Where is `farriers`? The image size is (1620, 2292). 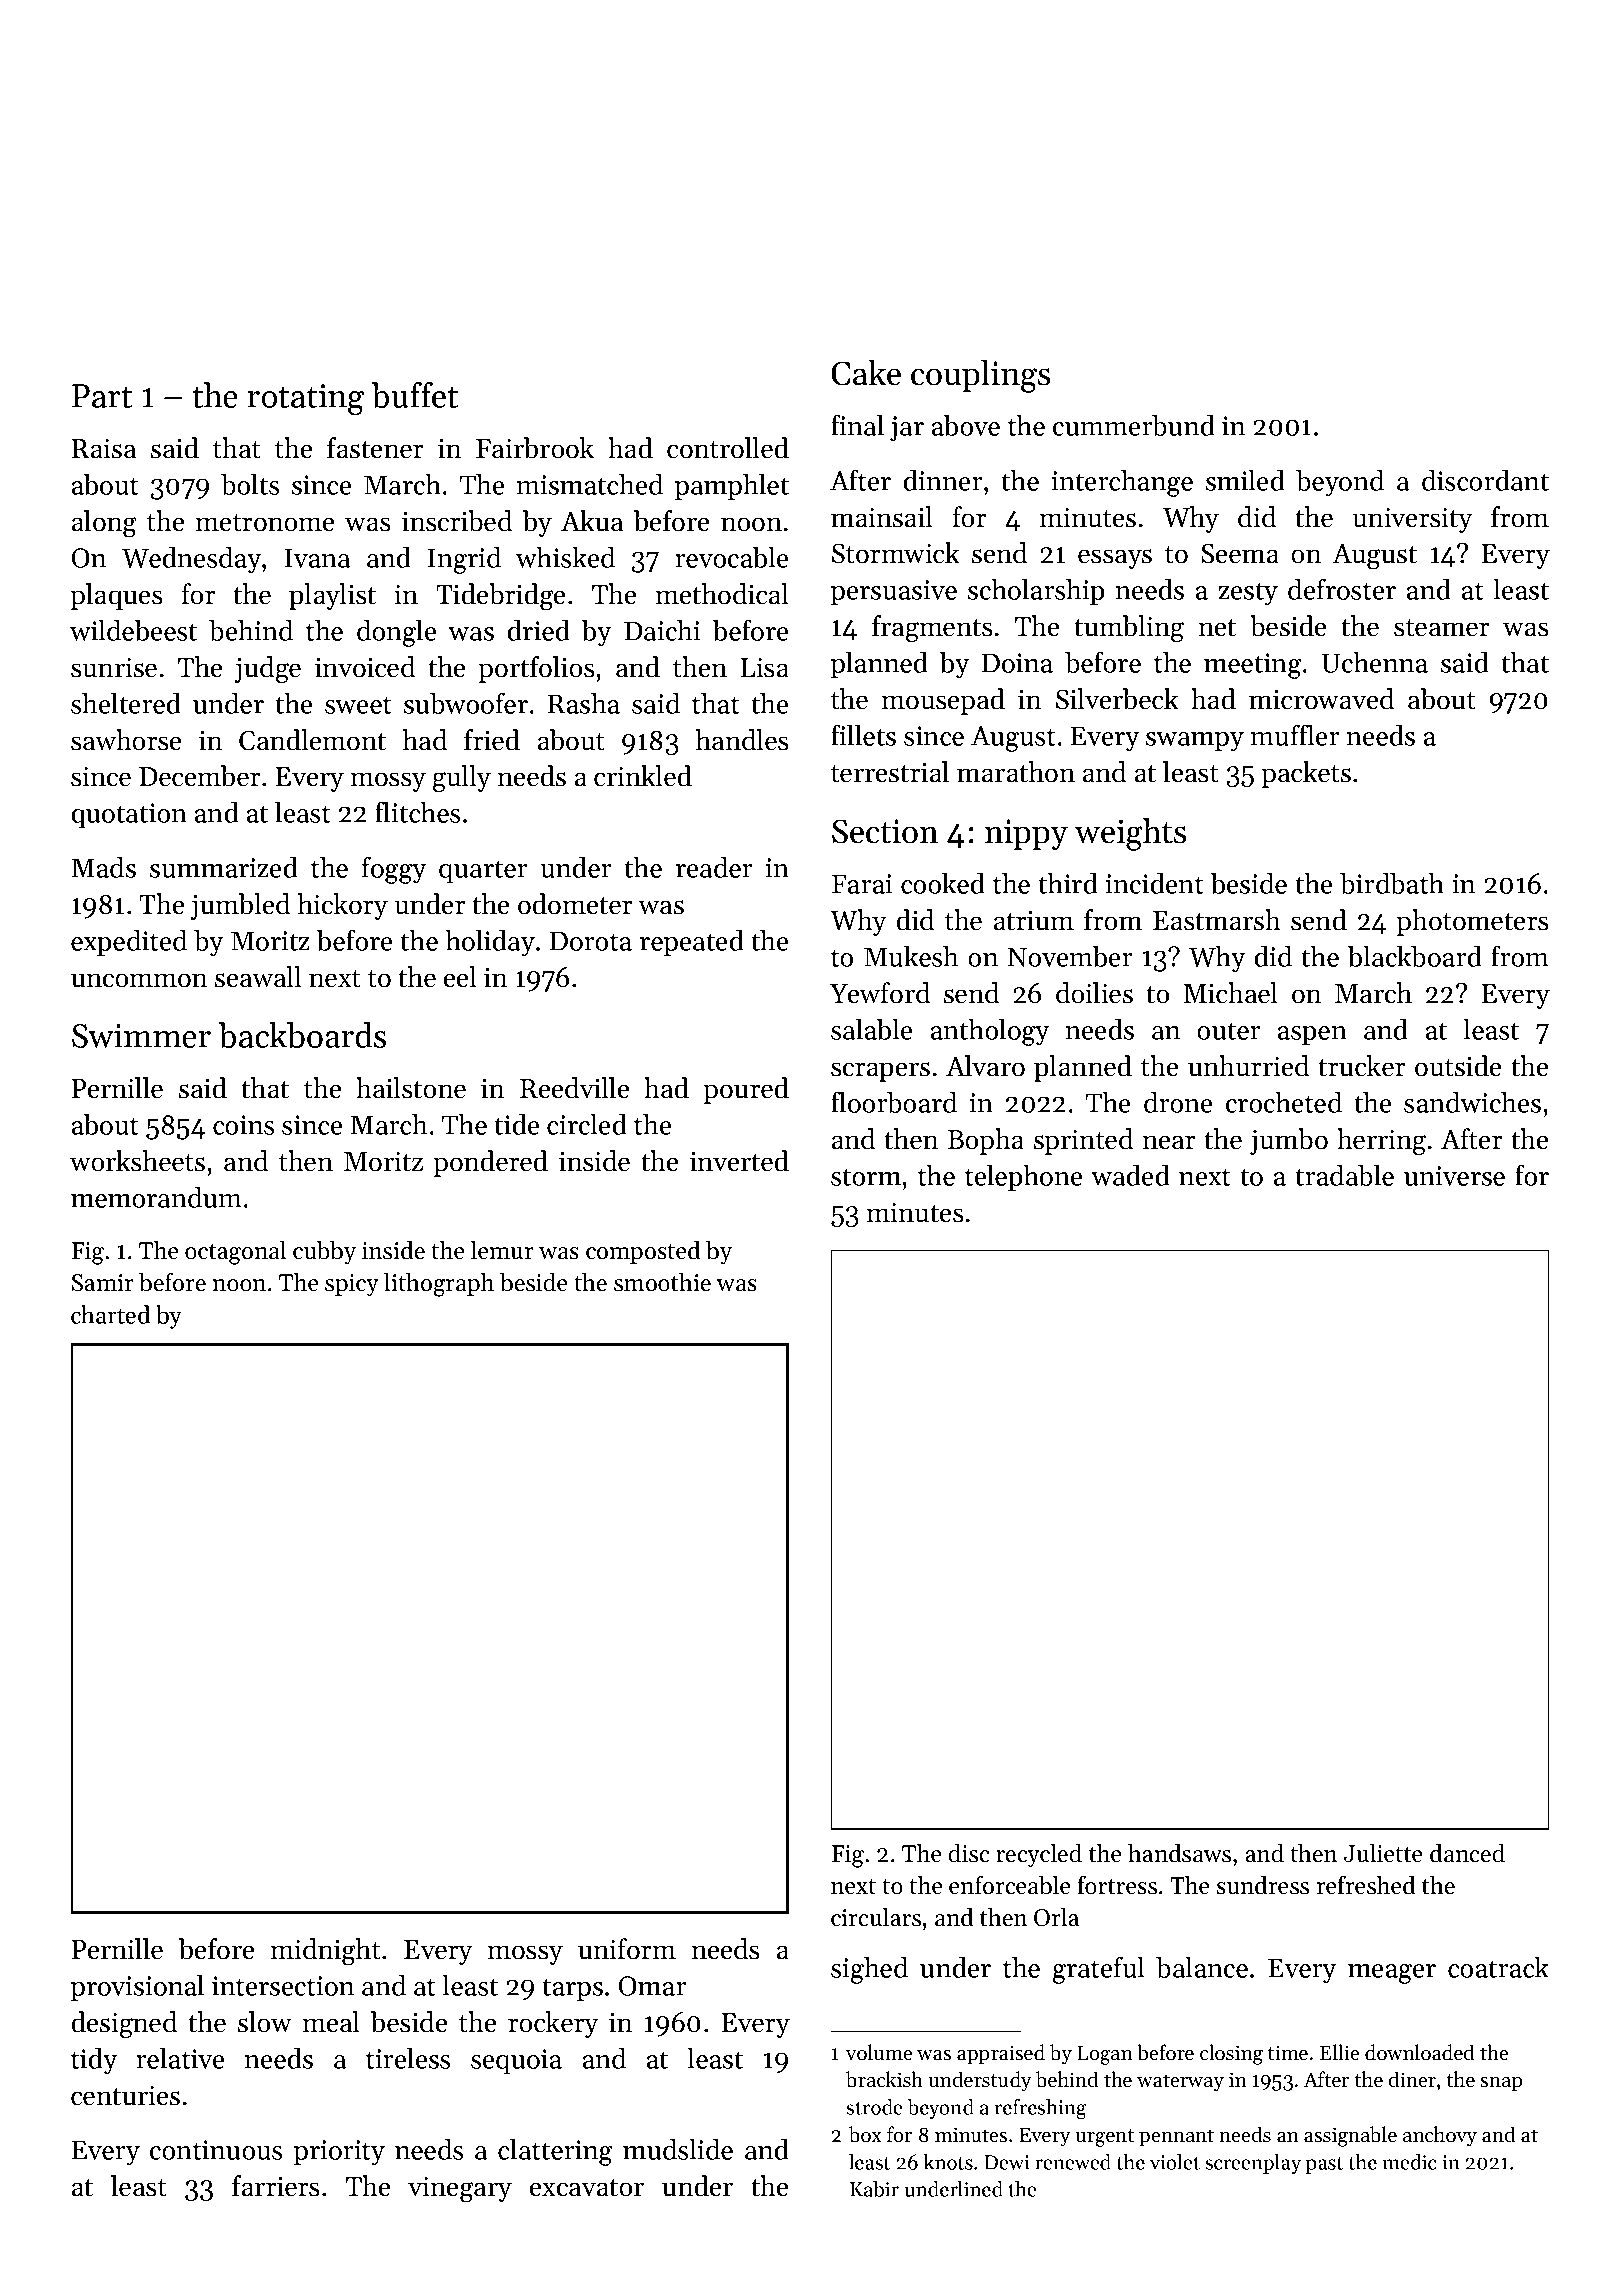
farriers is located at coordinates (276, 2186).
